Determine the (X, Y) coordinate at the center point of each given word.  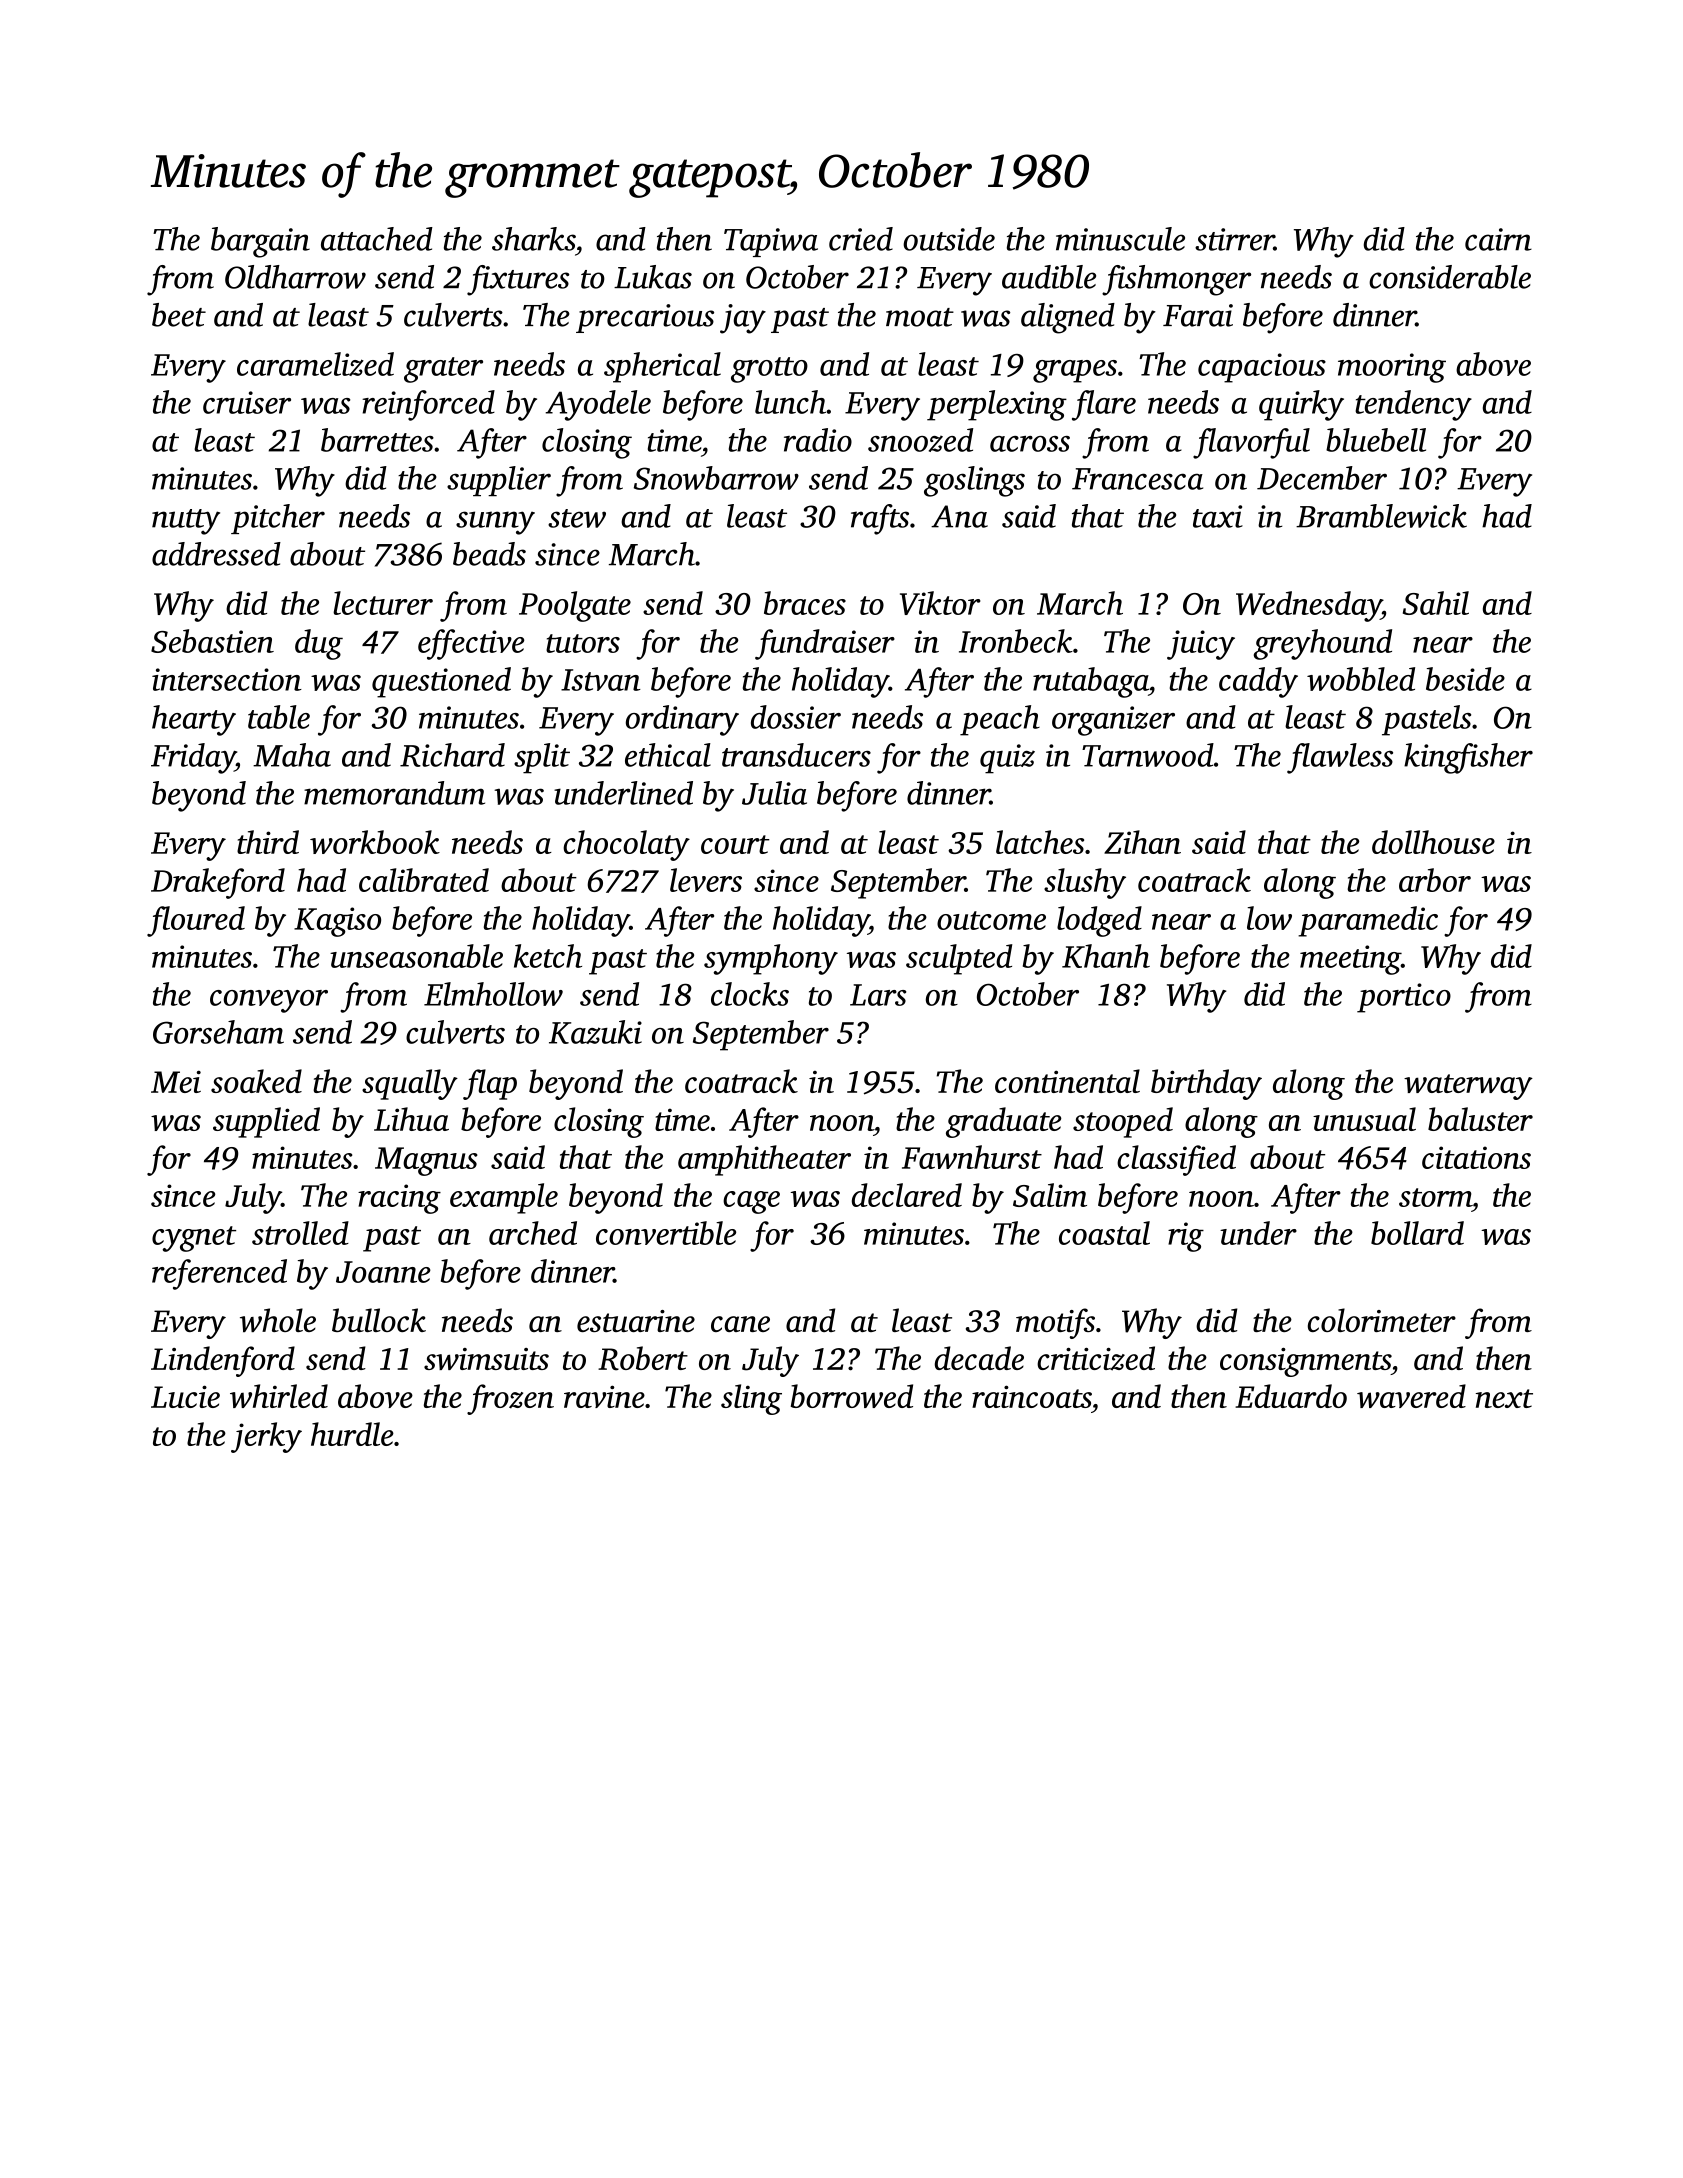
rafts (880, 519)
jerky (266, 1437)
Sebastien (212, 641)
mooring (1392, 368)
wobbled (1361, 679)
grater (443, 370)
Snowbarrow (716, 478)
